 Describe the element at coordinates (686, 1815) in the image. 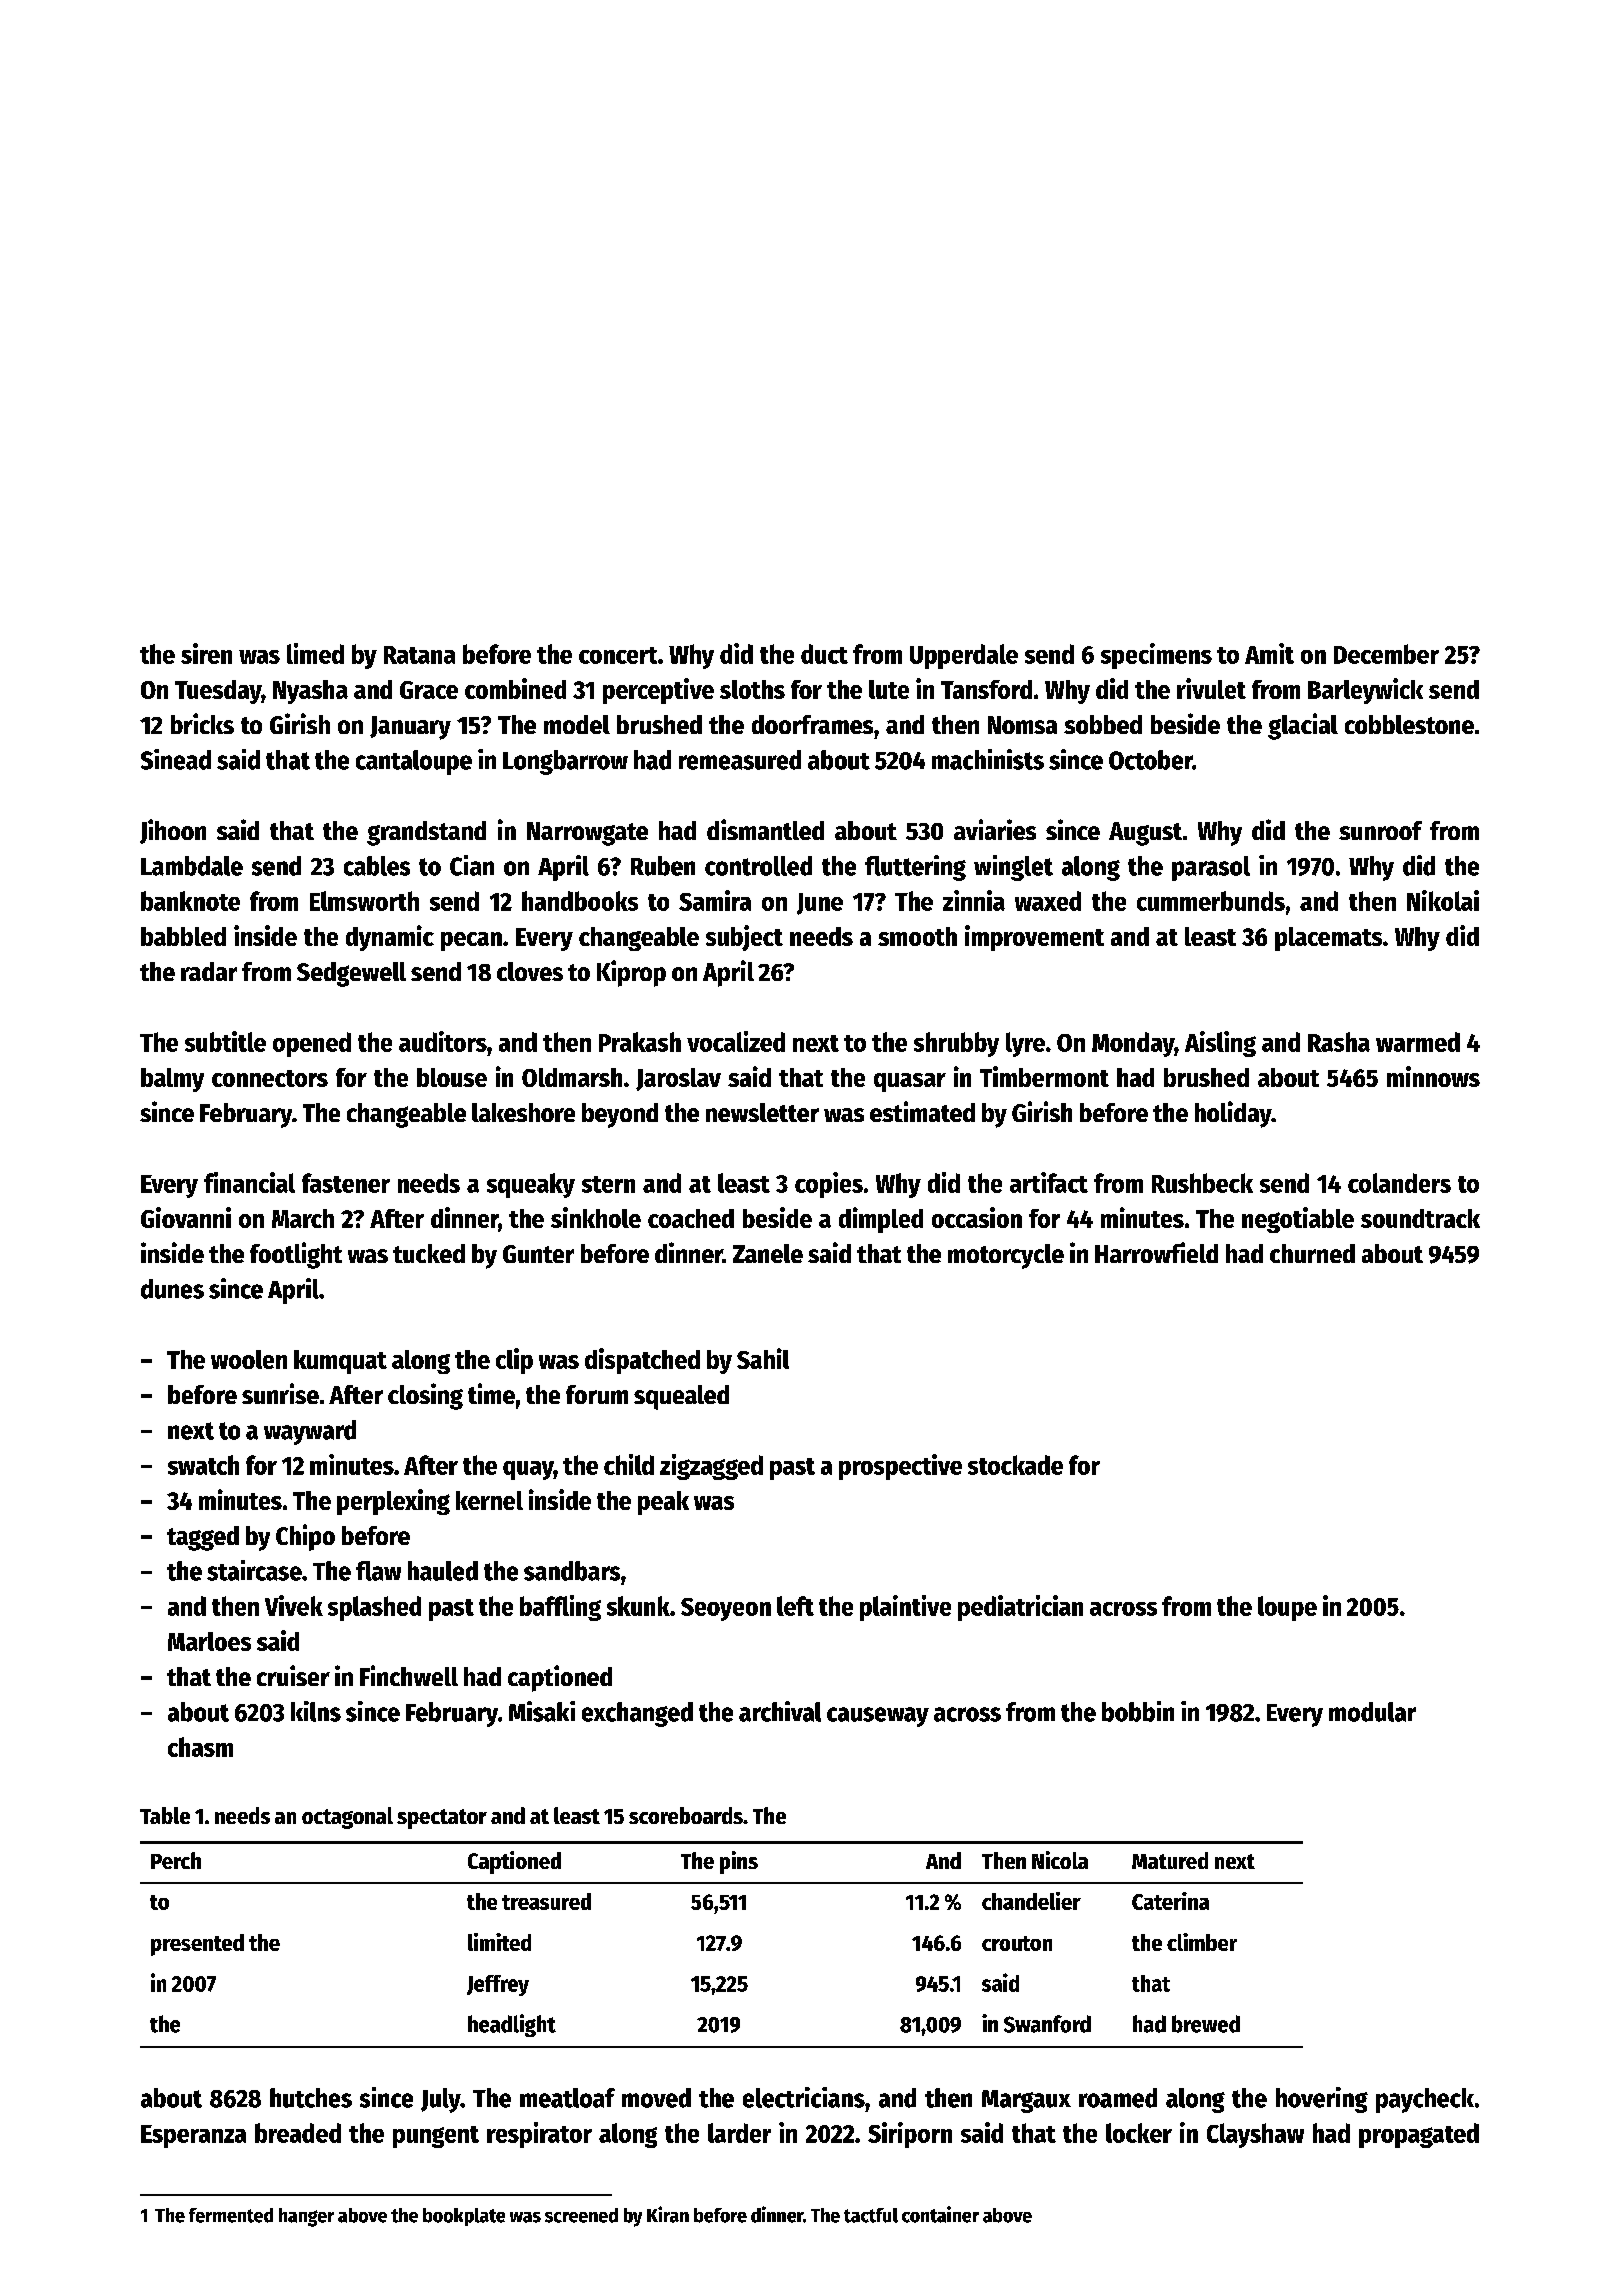

I see `scoreboards` at that location.
